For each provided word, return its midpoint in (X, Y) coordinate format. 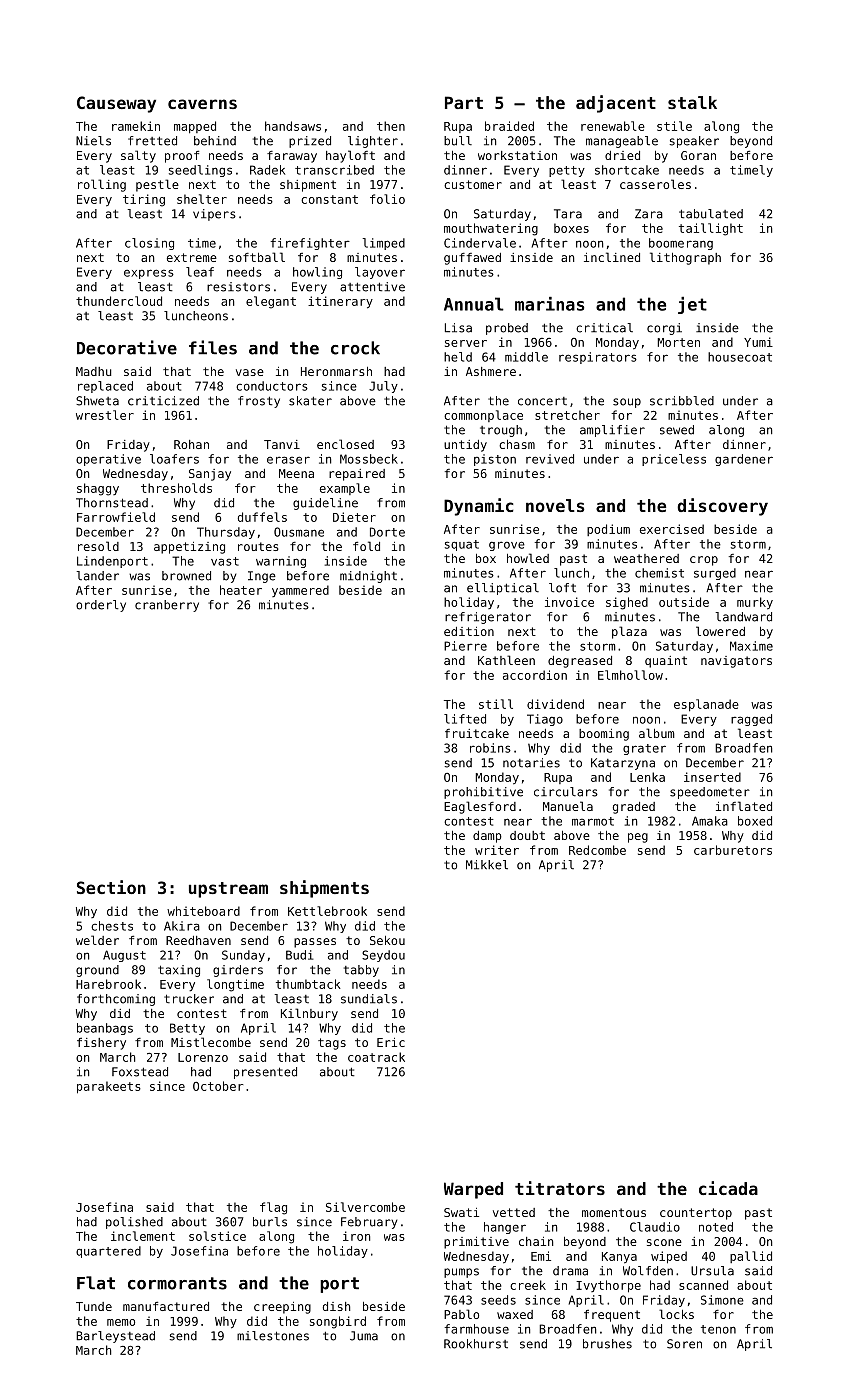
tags (332, 1044)
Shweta (97, 401)
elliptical (503, 589)
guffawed (472, 259)
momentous (614, 1212)
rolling (102, 185)
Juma (364, 1336)
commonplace (483, 416)
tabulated (711, 214)
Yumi (758, 342)
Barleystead (115, 1337)
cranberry (167, 606)
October (218, 1086)
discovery (722, 507)
